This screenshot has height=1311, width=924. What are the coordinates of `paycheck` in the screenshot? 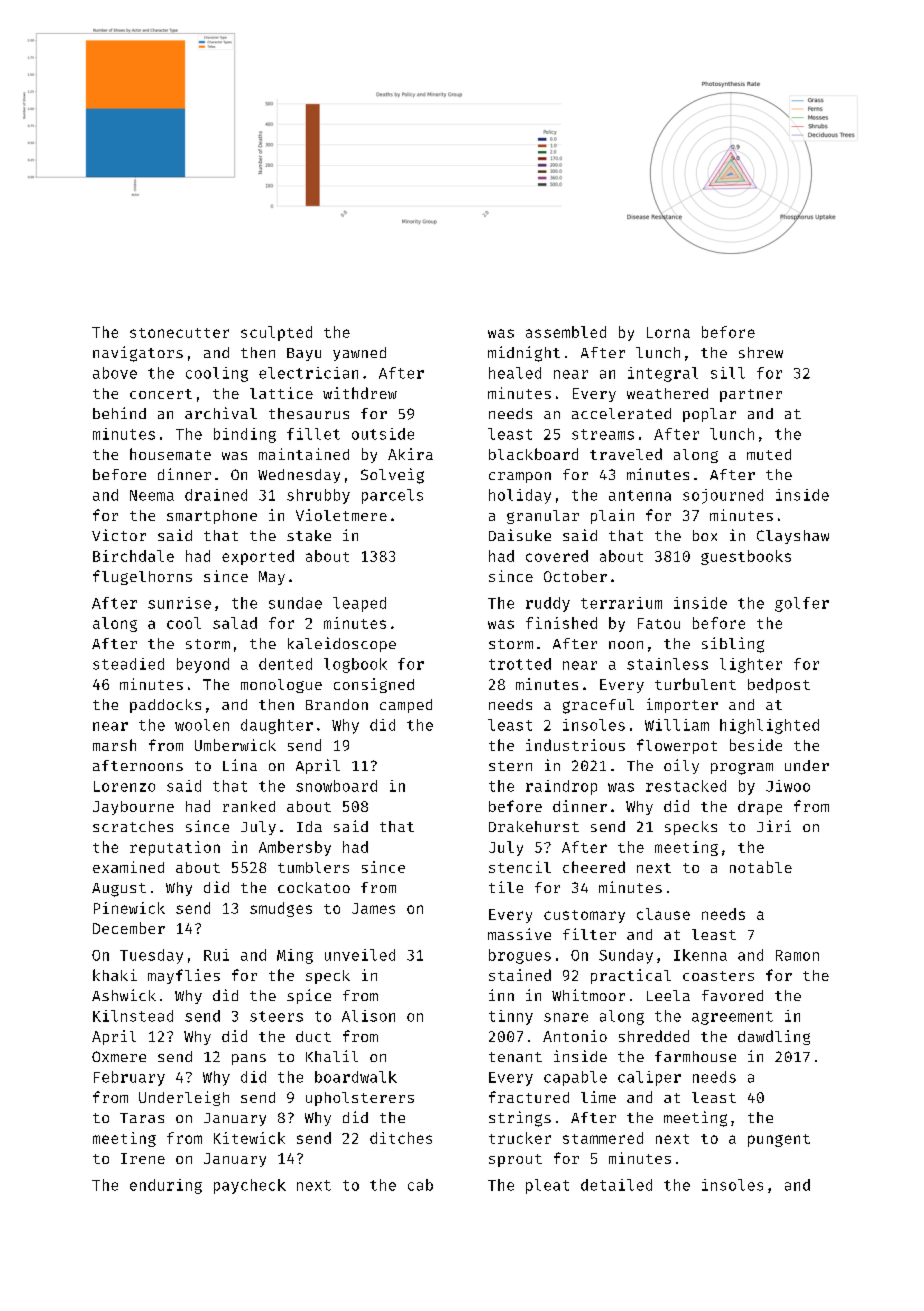 It's located at (250, 1186).
